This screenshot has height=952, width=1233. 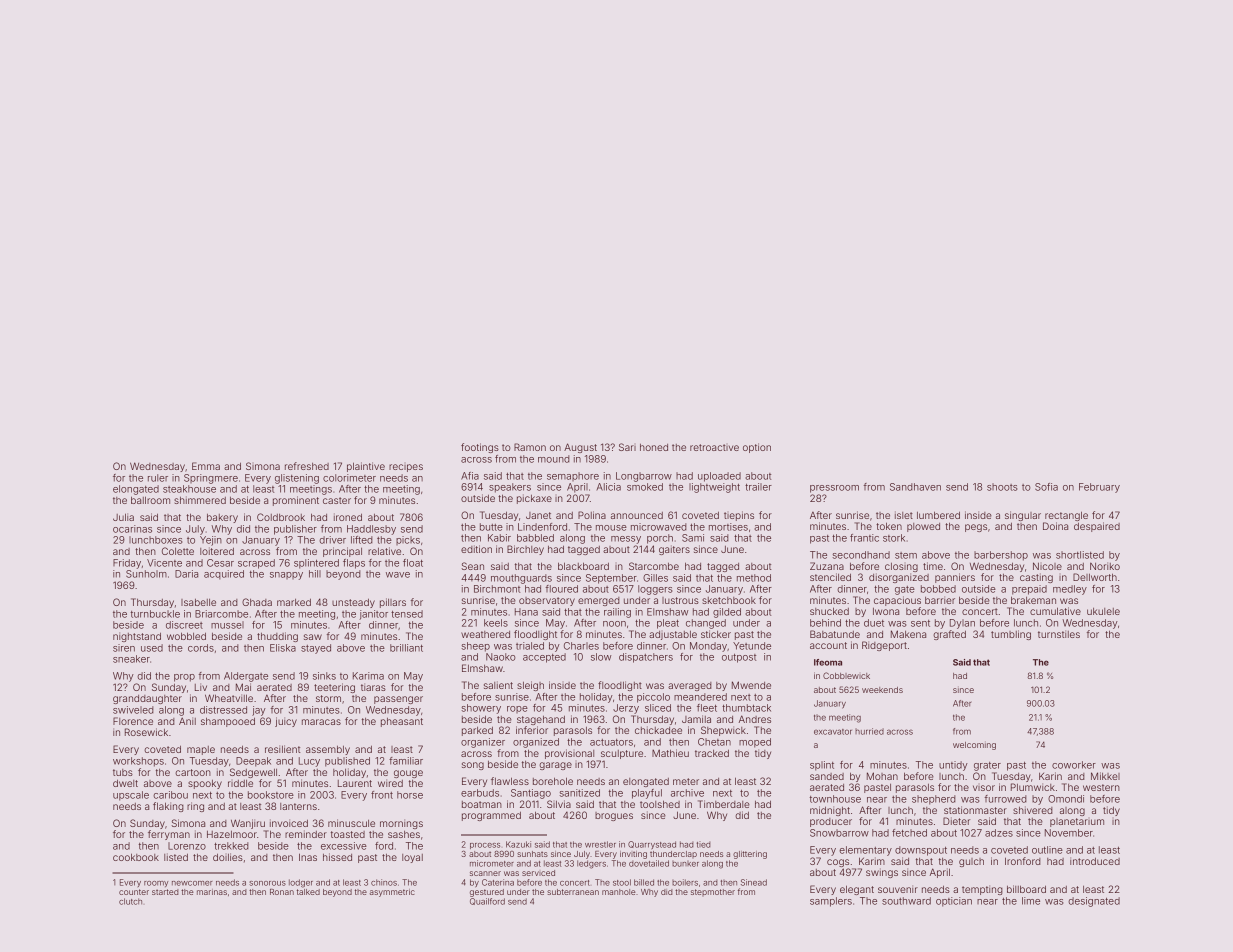 What do you see at coordinates (206, 466) in the screenshot?
I see `Emma` at bounding box center [206, 466].
